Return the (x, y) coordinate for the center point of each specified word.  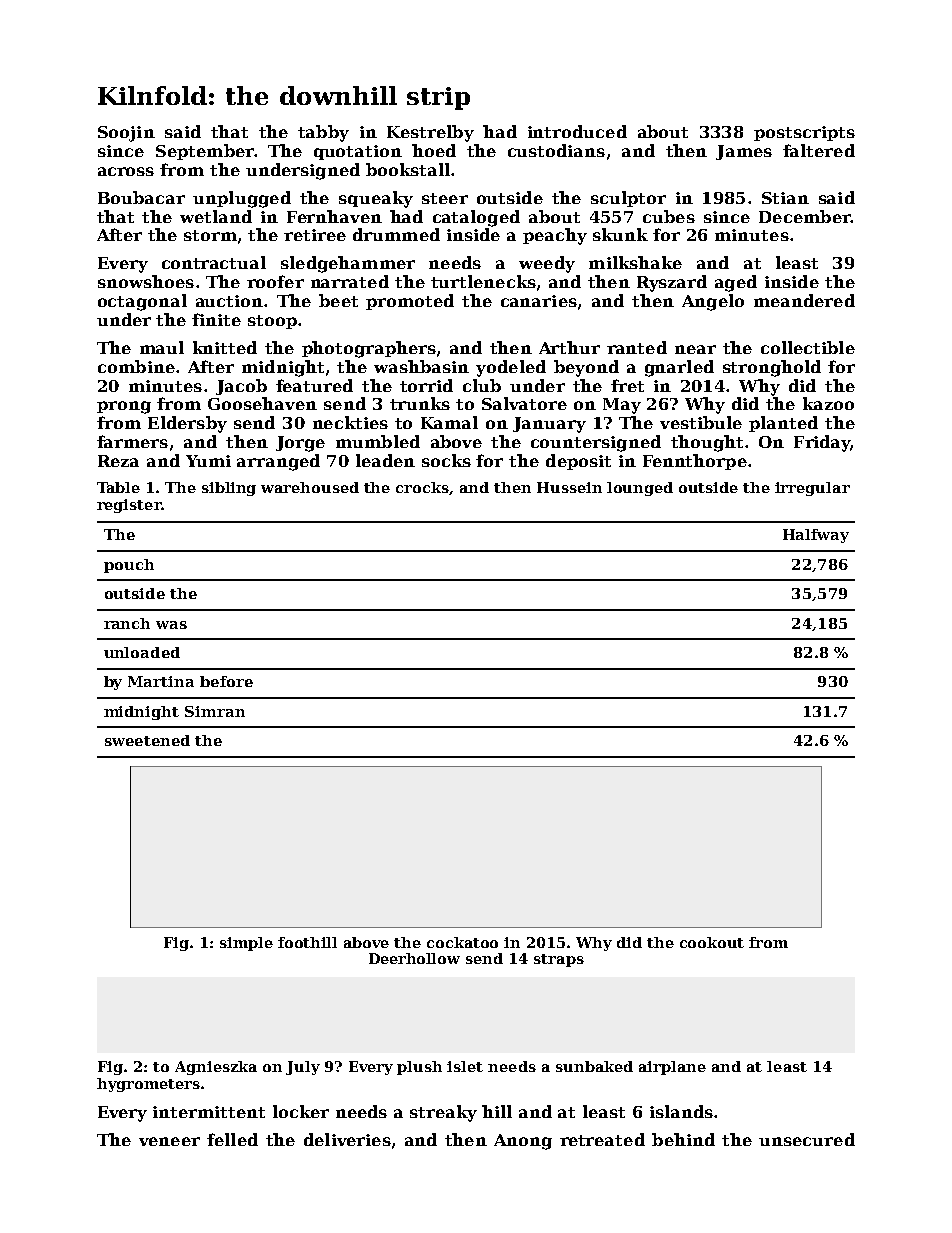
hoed (434, 150)
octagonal (142, 302)
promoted (410, 302)
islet (465, 1066)
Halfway (816, 536)
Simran (215, 711)
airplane (672, 1068)
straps (559, 960)
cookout (712, 942)
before (226, 681)
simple (246, 944)
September (205, 152)
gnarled (679, 368)
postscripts (804, 133)
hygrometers (148, 1085)
